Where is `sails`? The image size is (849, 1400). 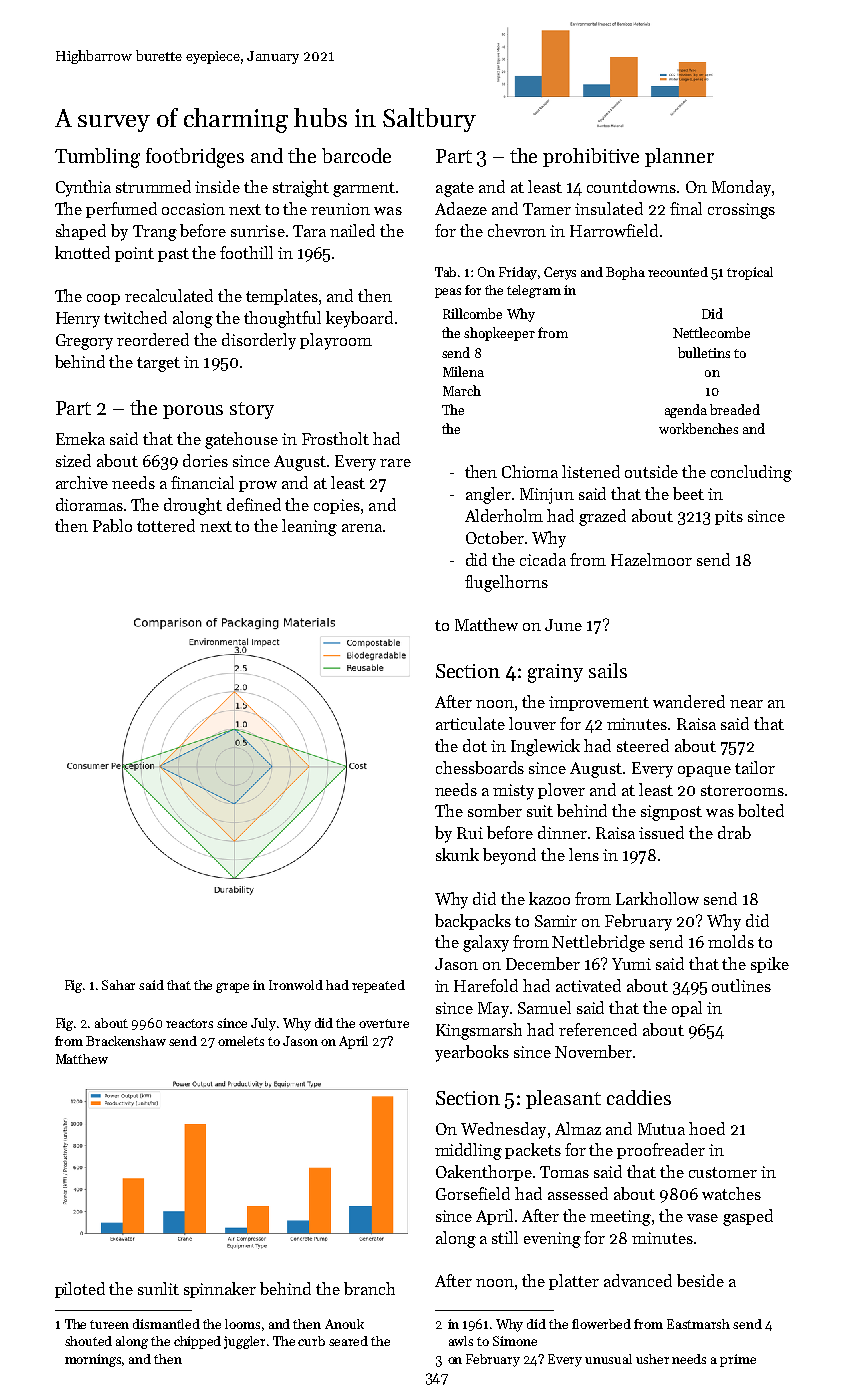 sails is located at coordinates (608, 670).
